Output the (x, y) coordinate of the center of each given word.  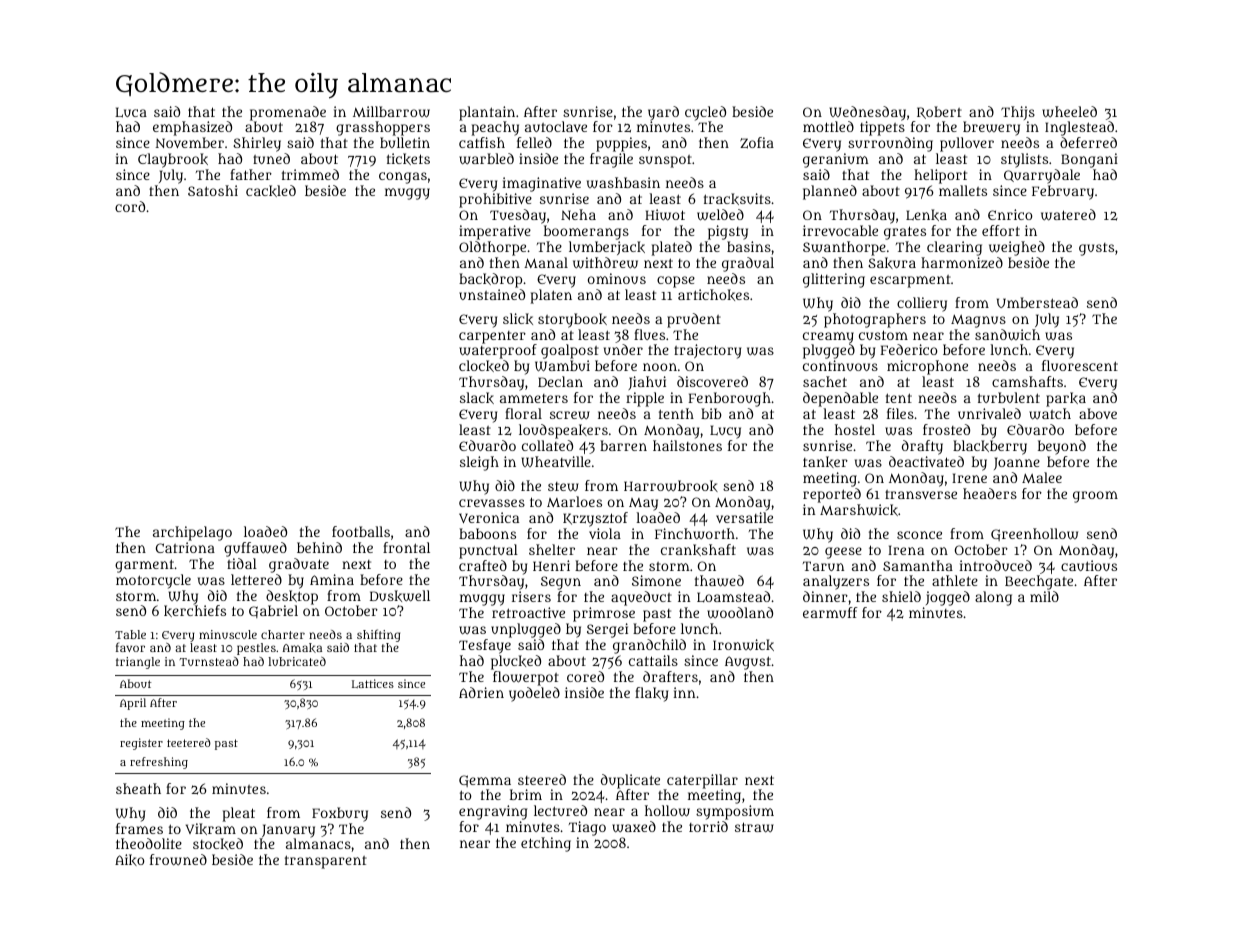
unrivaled (989, 413)
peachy (495, 128)
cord (130, 206)
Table (130, 634)
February (1063, 192)
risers (531, 596)
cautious (1089, 565)
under (623, 349)
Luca (131, 112)
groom (1095, 497)
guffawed (255, 549)
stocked (218, 844)
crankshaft (698, 550)
